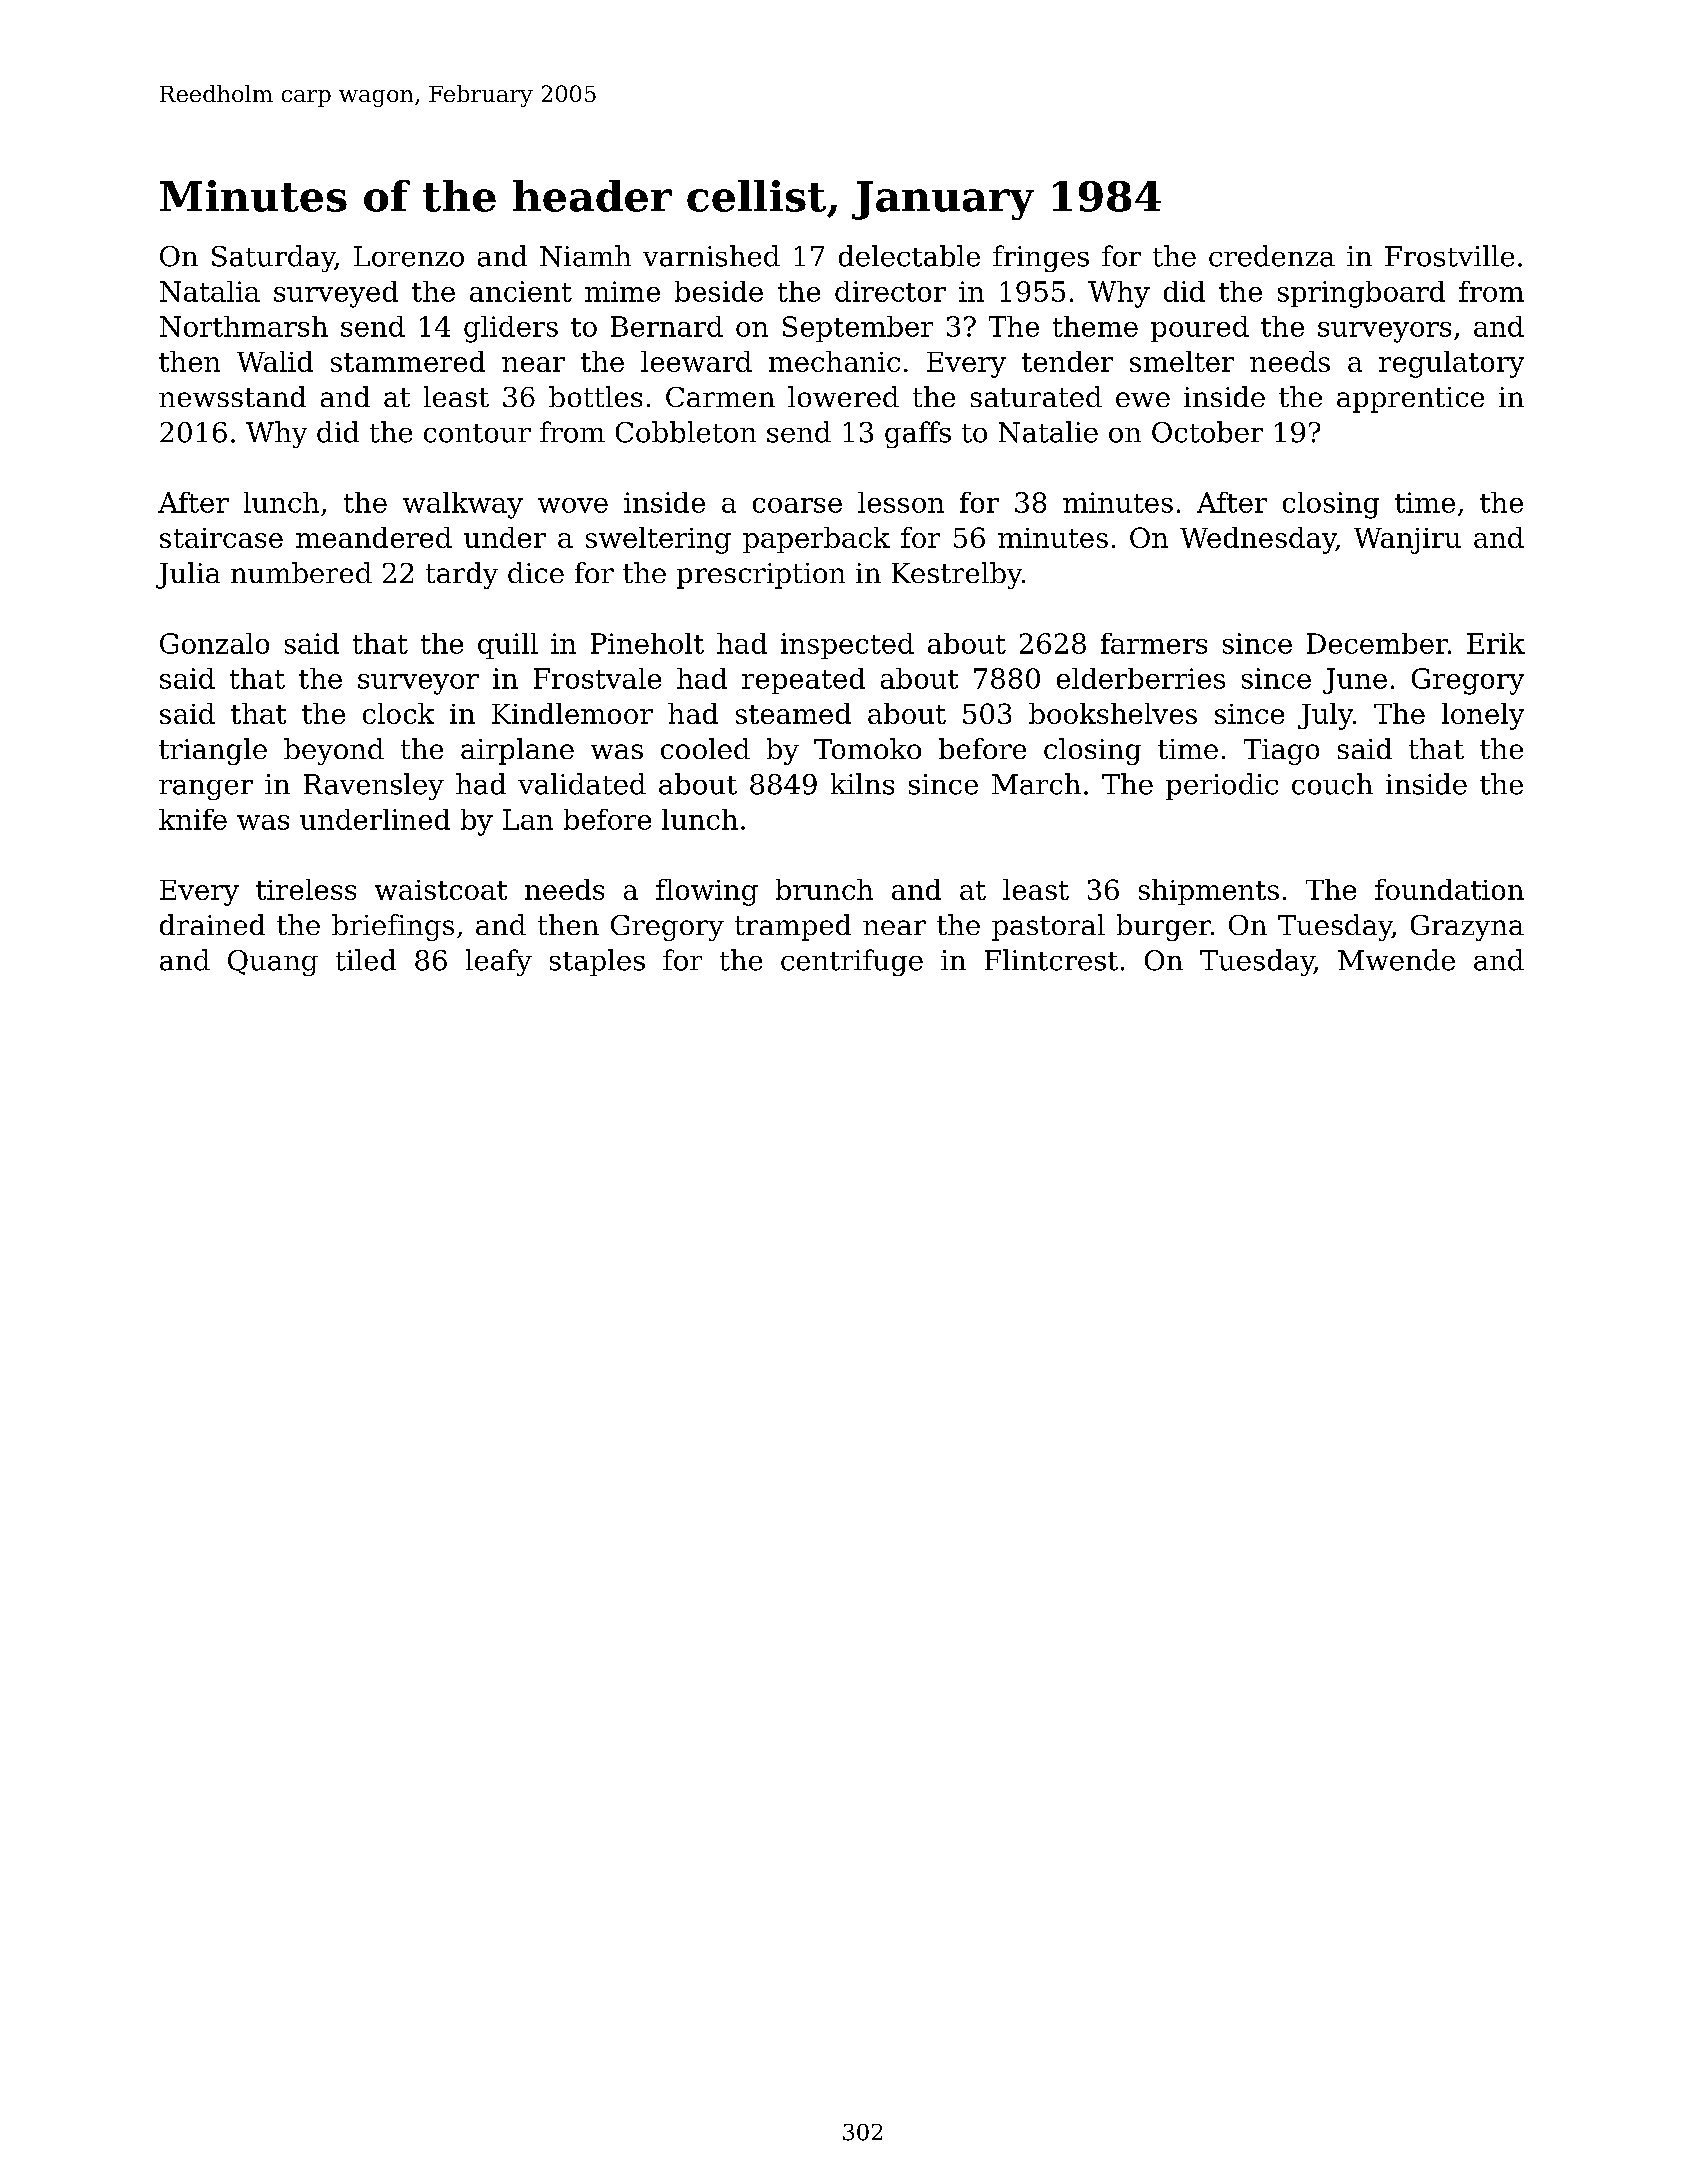  What do you see at coordinates (306, 889) in the document?
I see `tireless` at bounding box center [306, 889].
